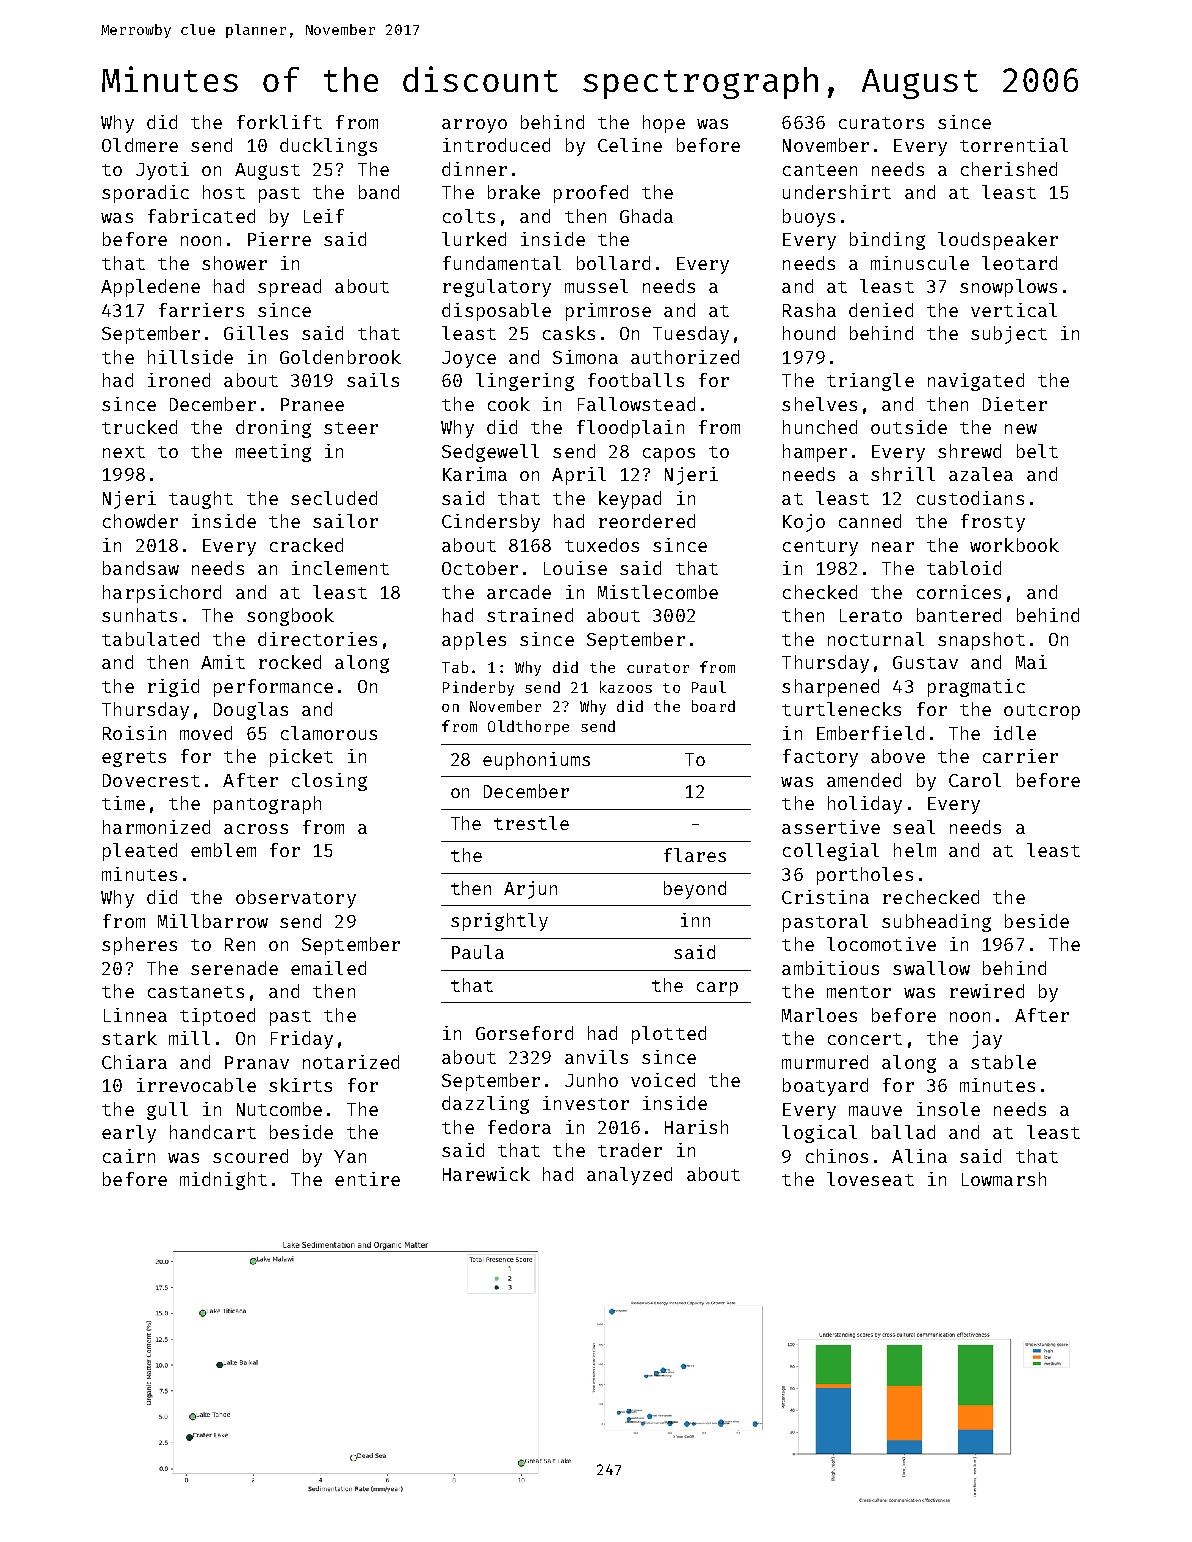  What do you see at coordinates (909, 427) in the page?
I see `outside` at bounding box center [909, 427].
